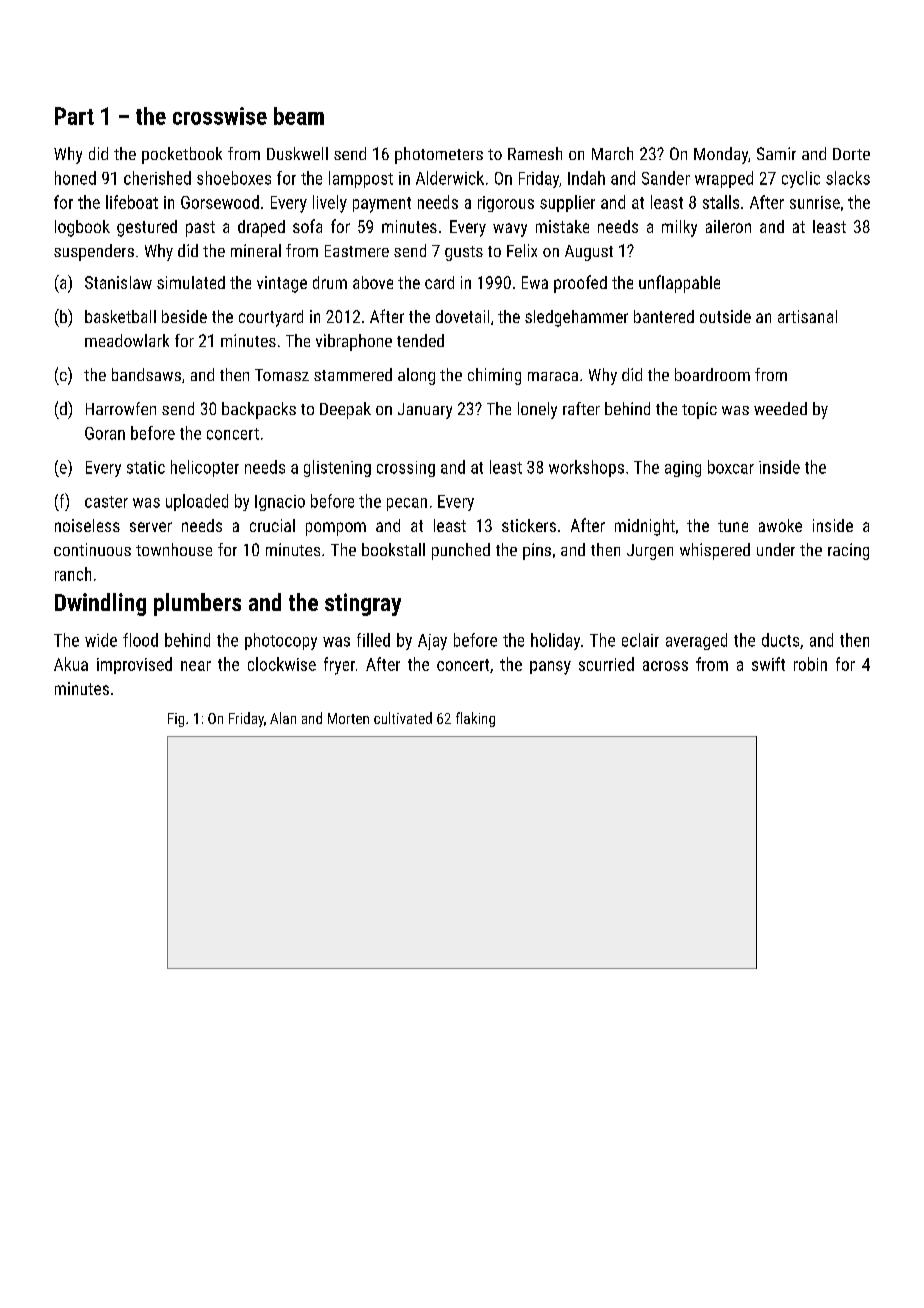 The height and width of the document is (1308, 924). Describe the element at coordinates (712, 374) in the document. I see `boardroom` at that location.
